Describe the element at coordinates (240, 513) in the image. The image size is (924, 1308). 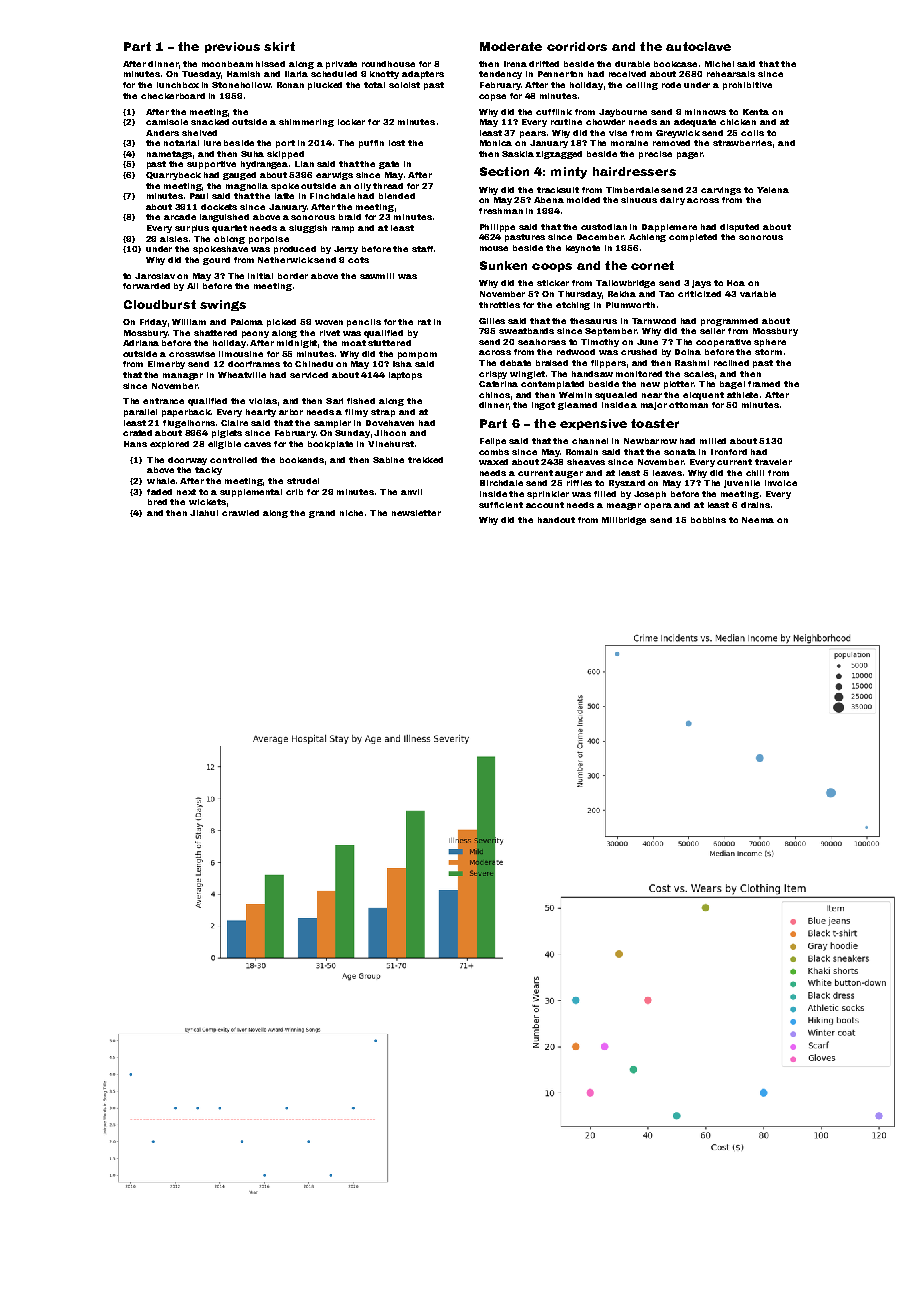
I see `crawled` at that location.
